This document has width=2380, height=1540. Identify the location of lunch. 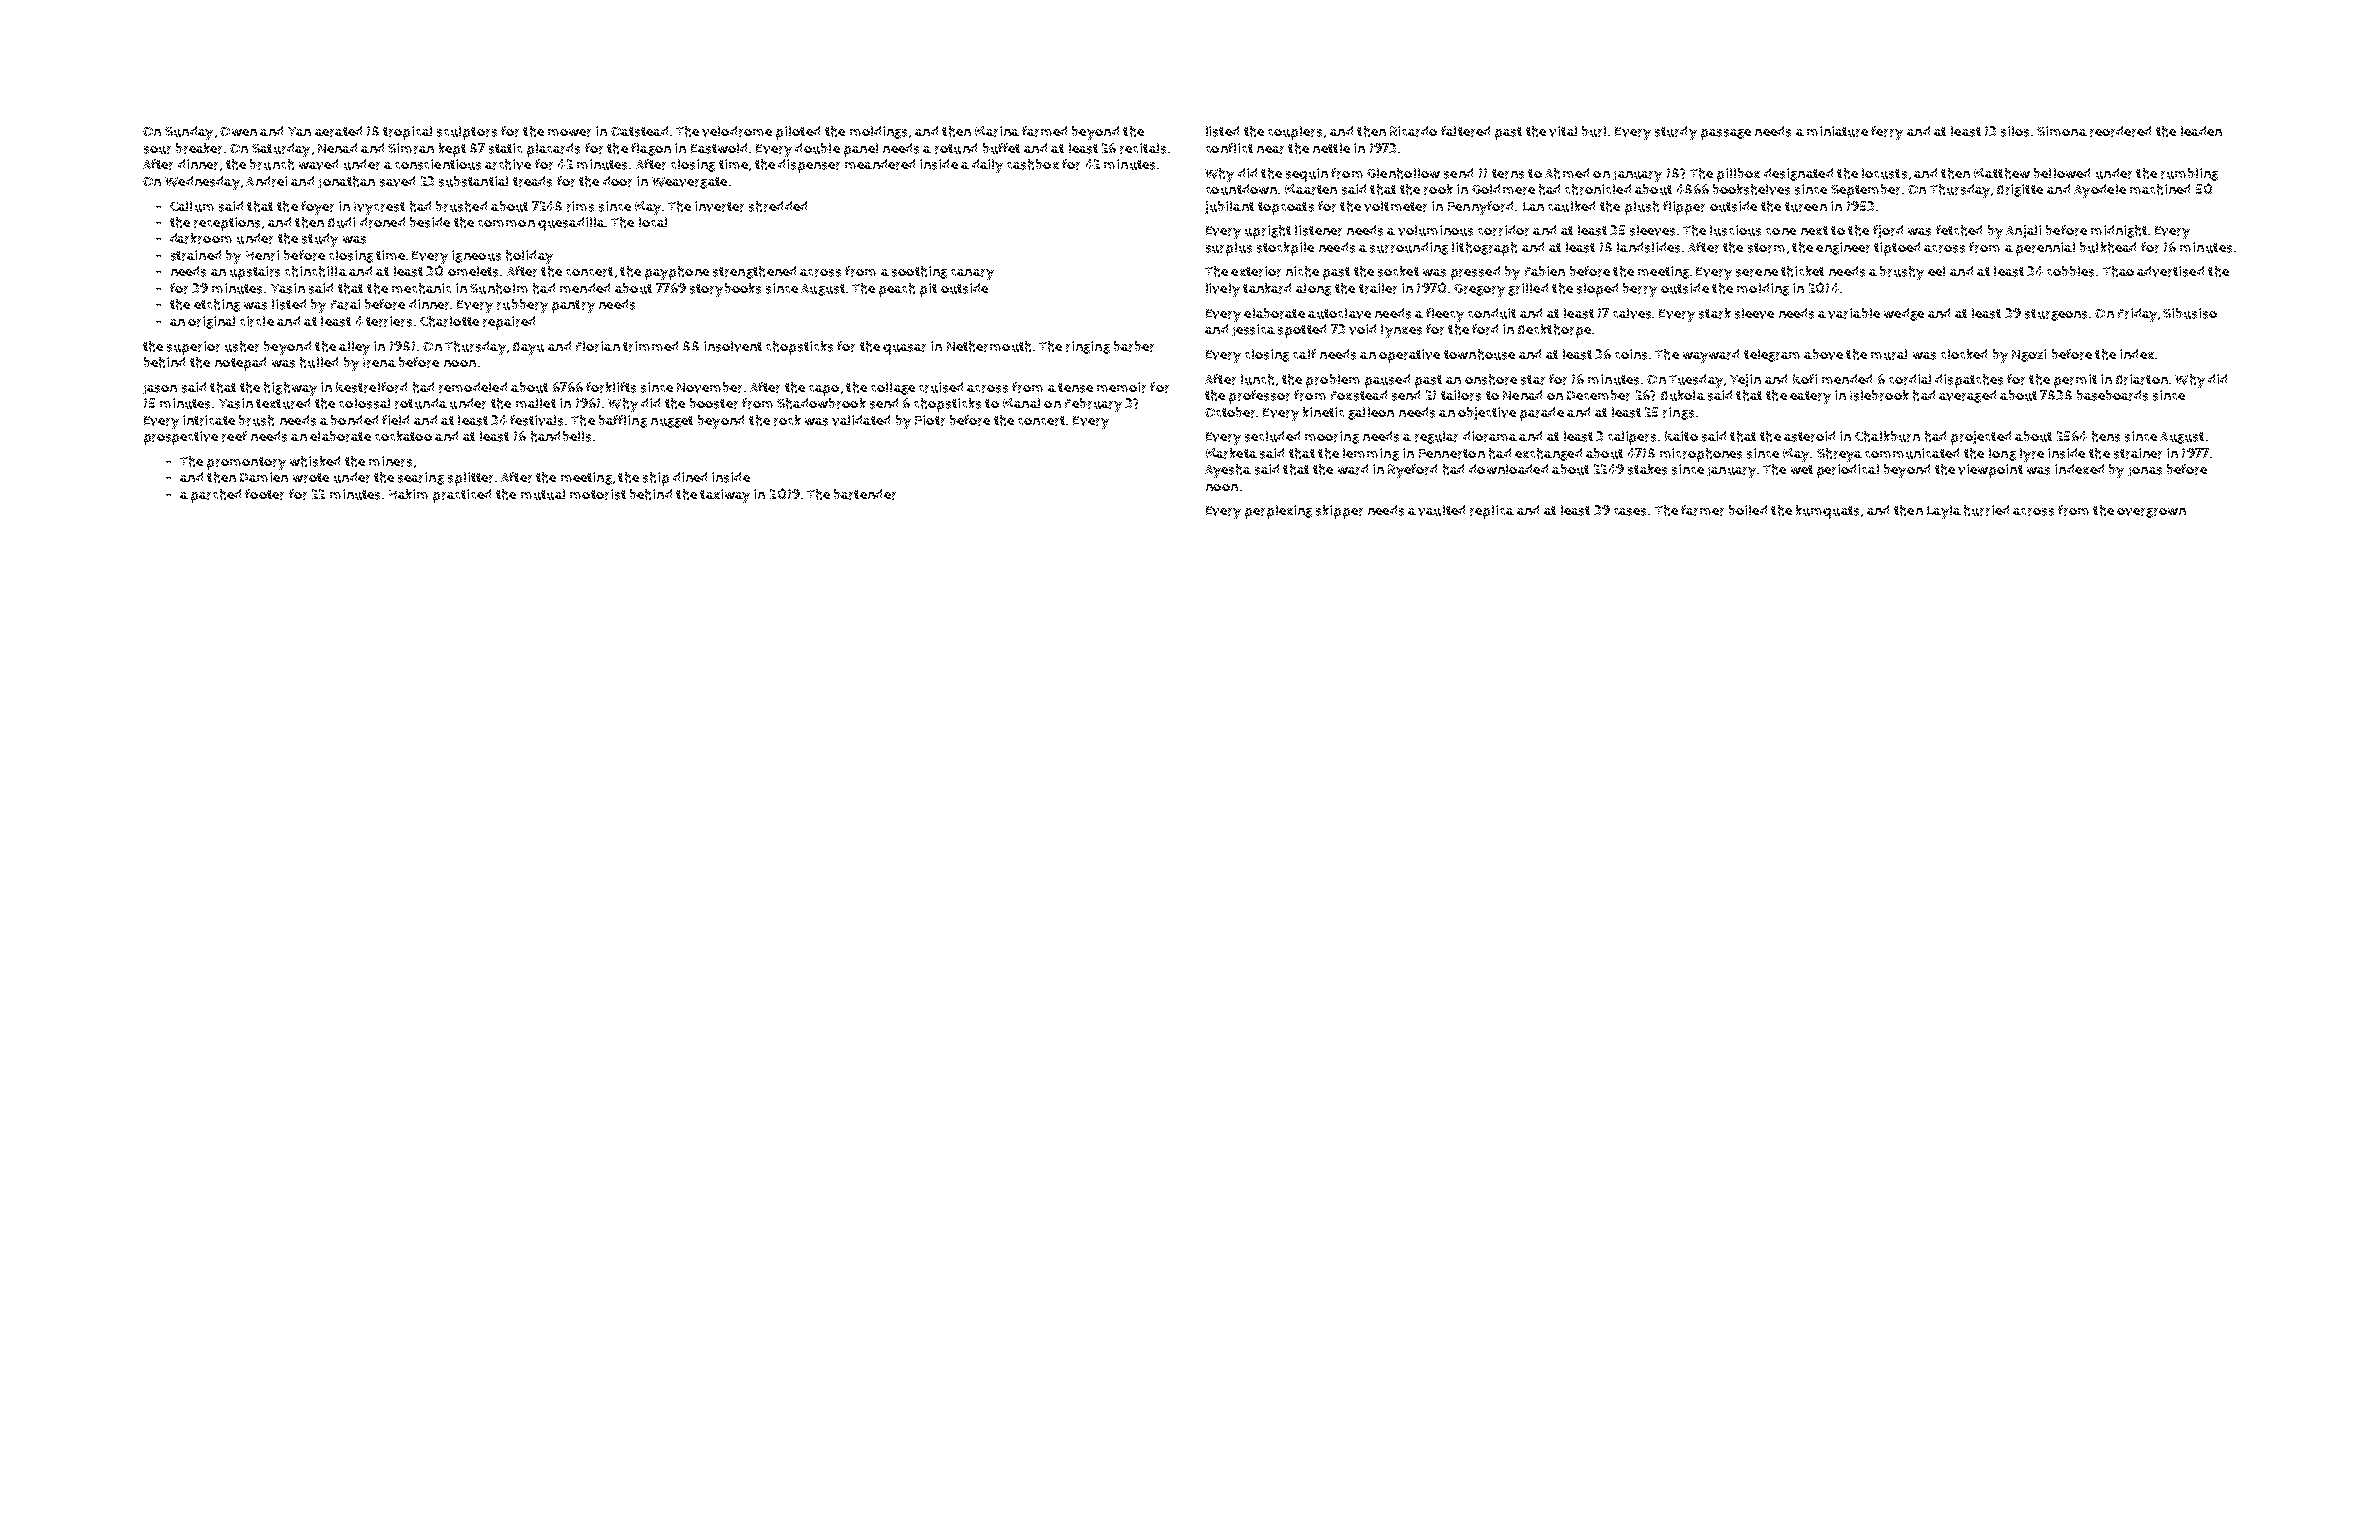
(1257, 379).
